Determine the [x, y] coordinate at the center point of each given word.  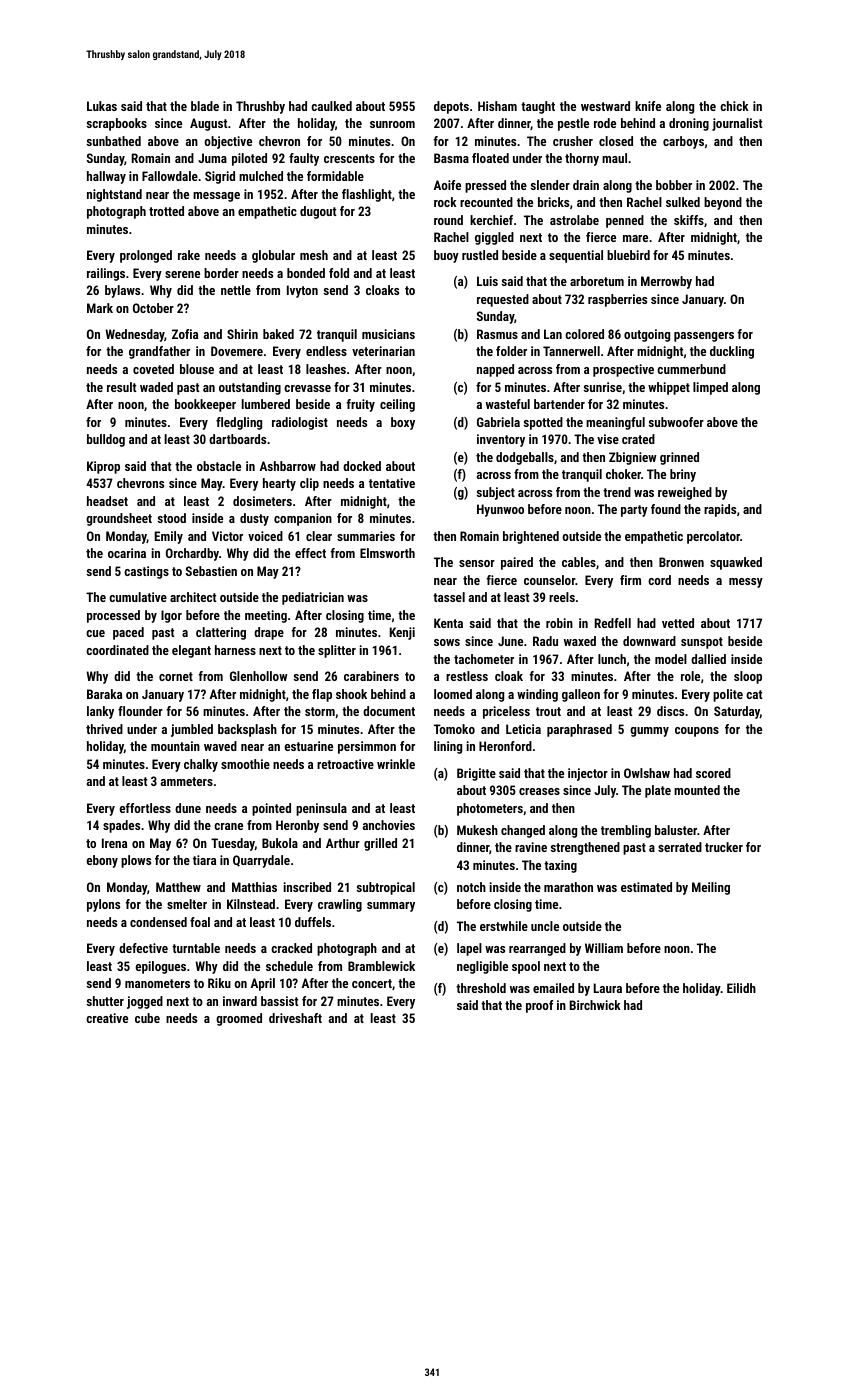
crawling [340, 905]
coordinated [117, 650]
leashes [326, 369]
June [510, 641]
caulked [331, 106]
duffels [313, 922]
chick [734, 106]
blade [205, 106]
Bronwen [681, 562]
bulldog [106, 440]
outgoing [647, 335]
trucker [724, 847]
